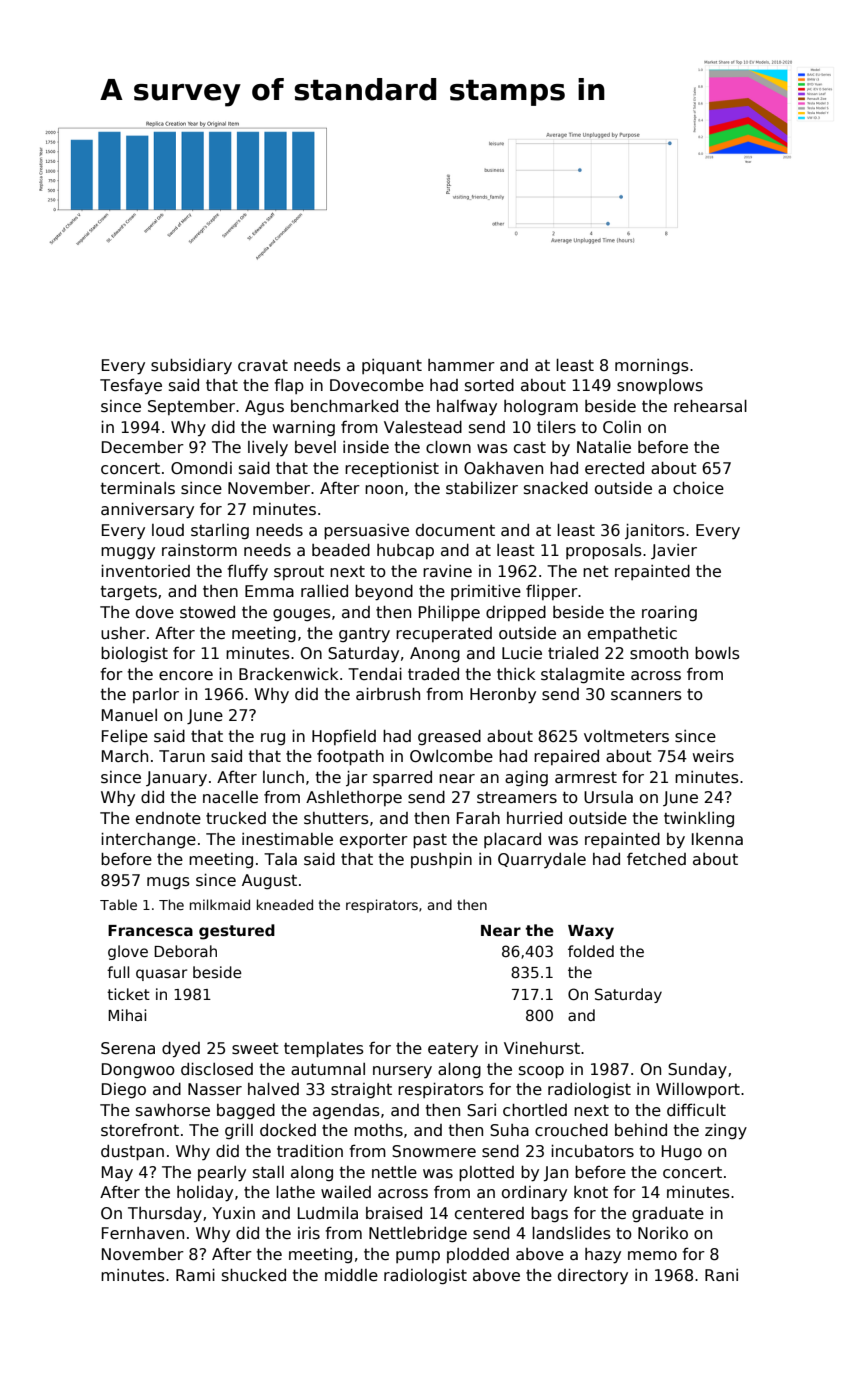 The width and height of the image is (849, 1400). Describe the element at coordinates (364, 635) in the image. I see `gantry` at that location.
